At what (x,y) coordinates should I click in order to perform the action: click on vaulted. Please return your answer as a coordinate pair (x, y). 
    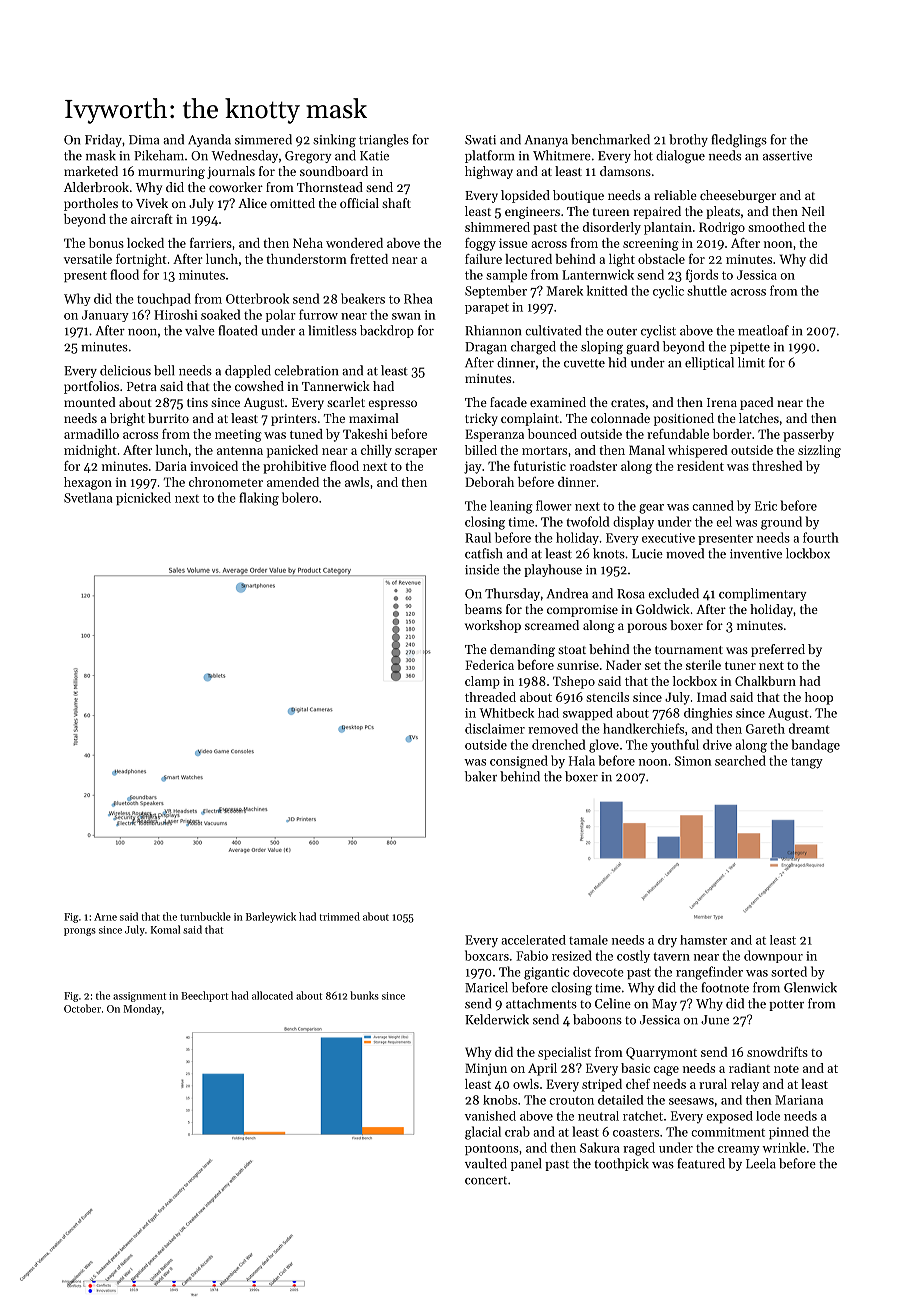
    Looking at the image, I should click on (486, 1163).
